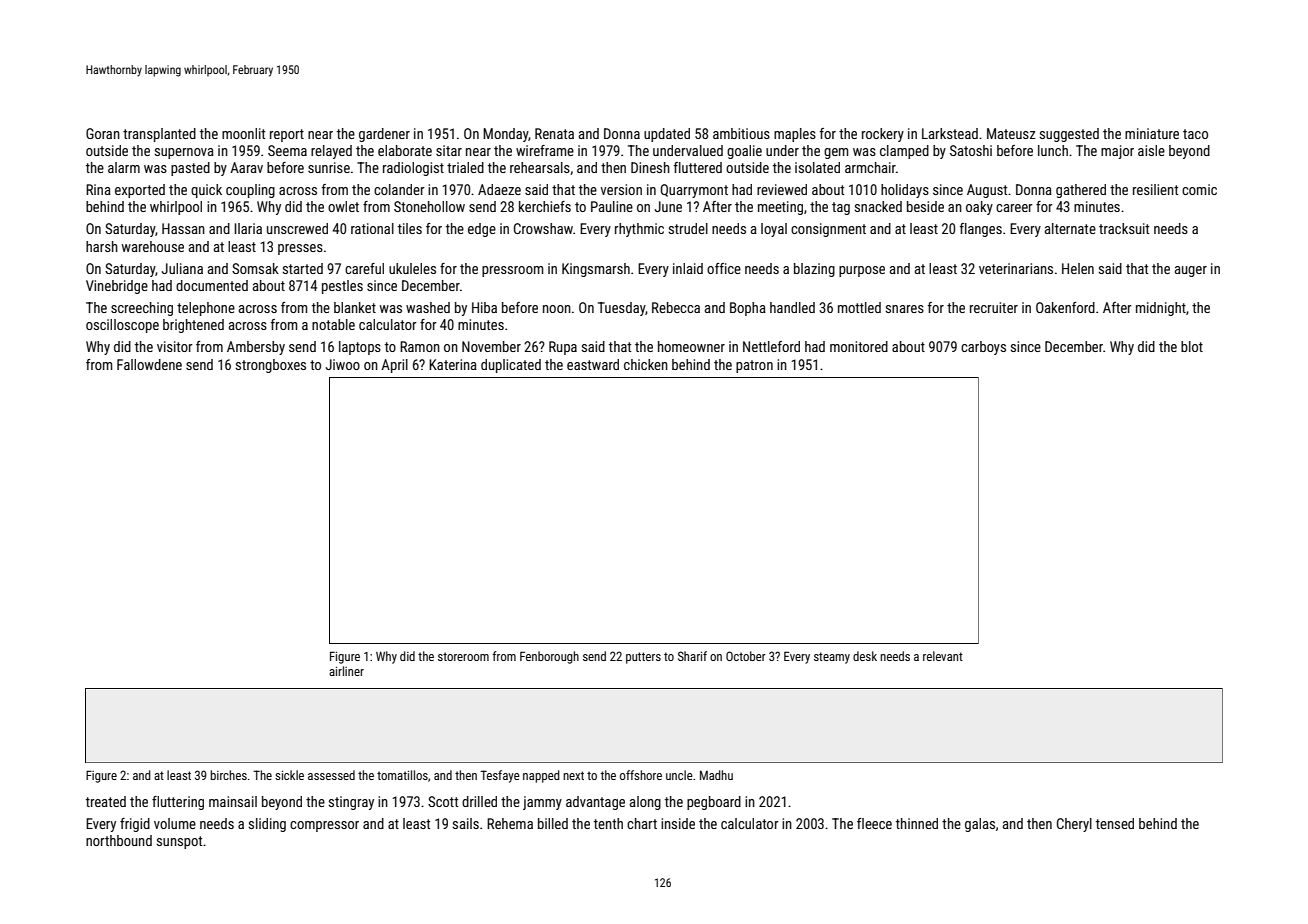 This screenshot has height=924, width=1308. What do you see at coordinates (346, 671) in the screenshot?
I see `airliner` at bounding box center [346, 671].
